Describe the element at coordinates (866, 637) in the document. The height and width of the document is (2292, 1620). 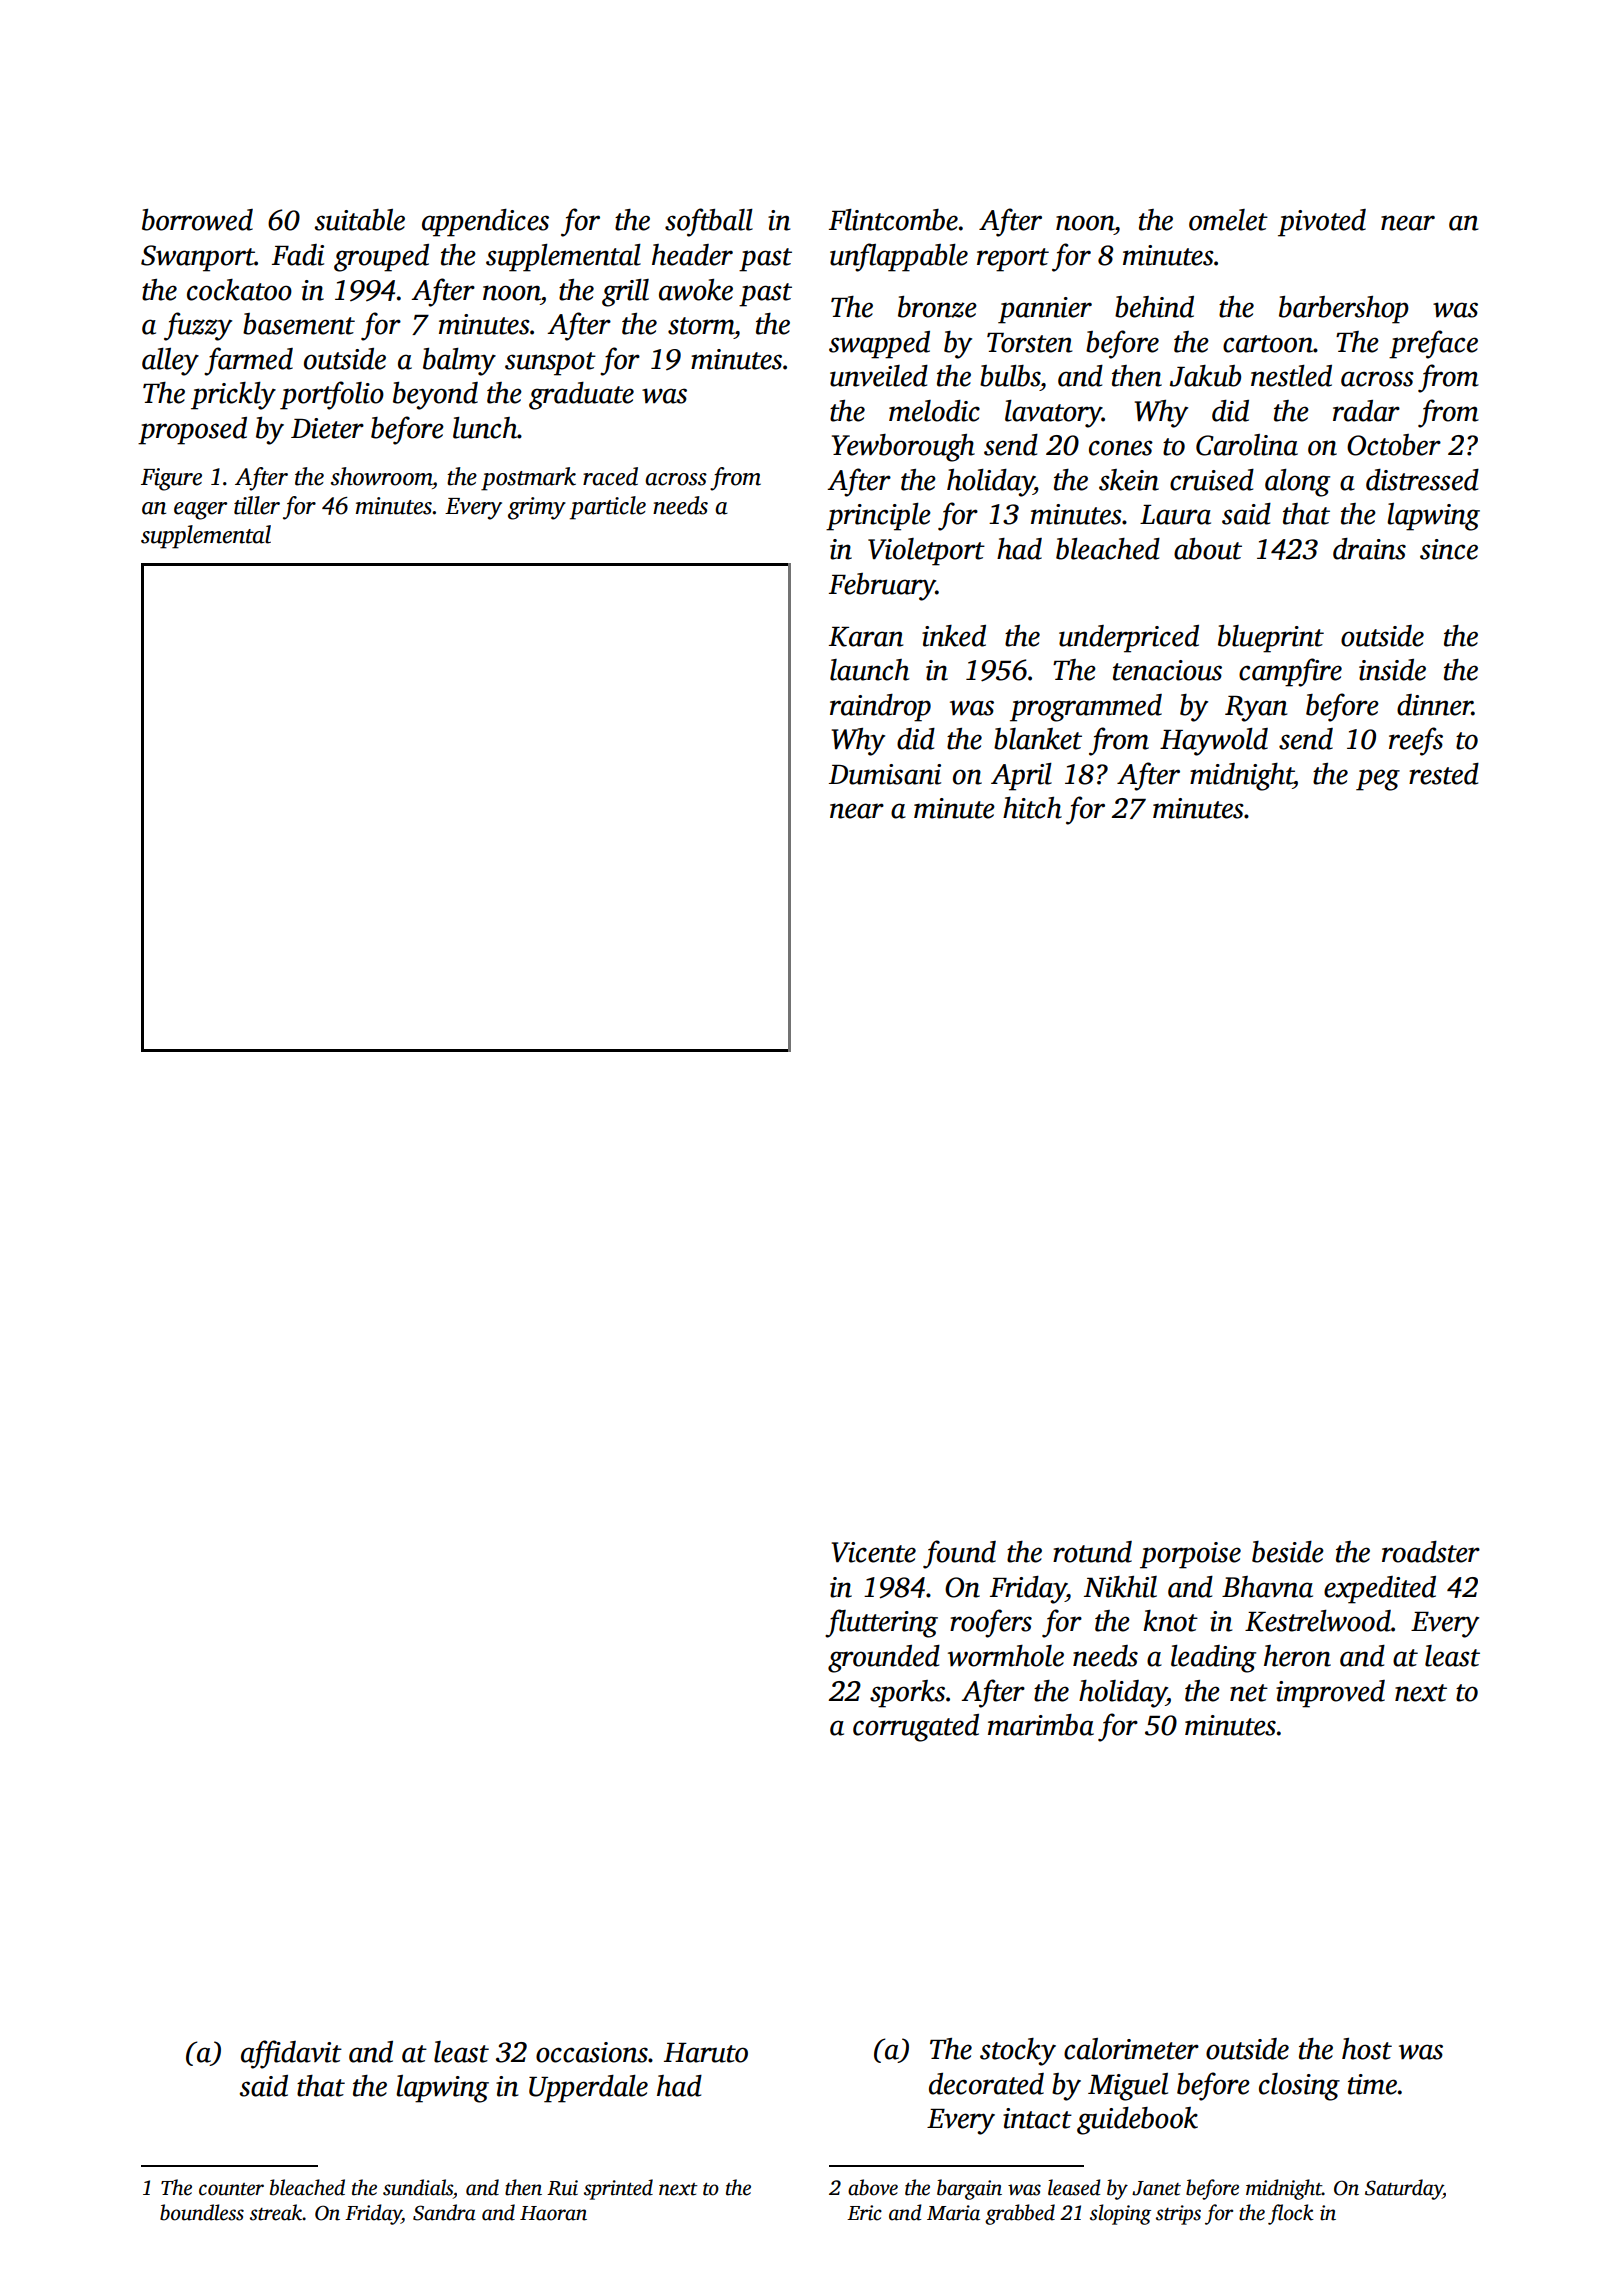
I see `Karan` at that location.
